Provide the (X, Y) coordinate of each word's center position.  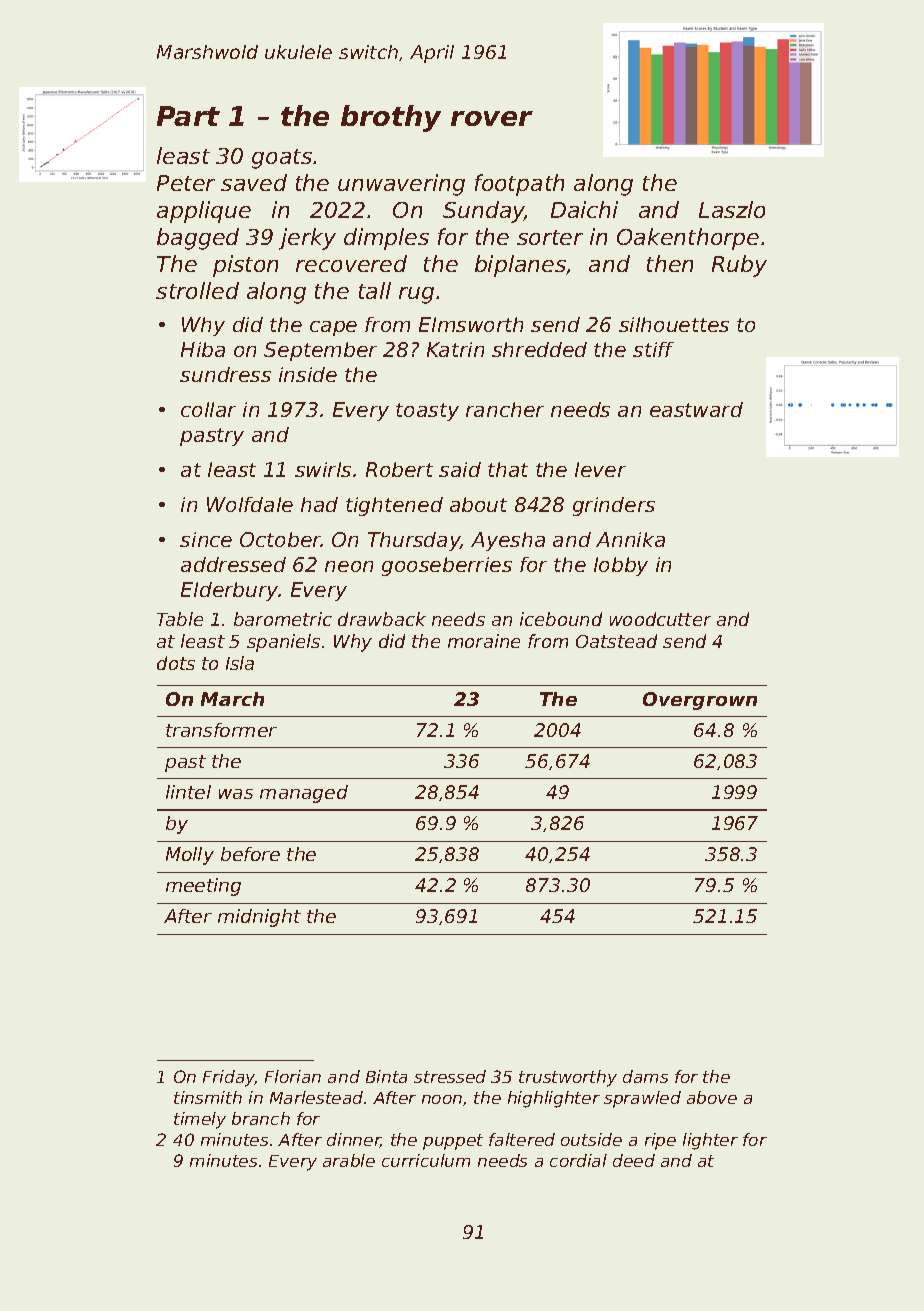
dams (645, 1076)
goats (282, 159)
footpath (519, 185)
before (250, 854)
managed (304, 794)
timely (200, 1120)
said (460, 469)
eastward (696, 409)
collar (208, 409)
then (670, 263)
